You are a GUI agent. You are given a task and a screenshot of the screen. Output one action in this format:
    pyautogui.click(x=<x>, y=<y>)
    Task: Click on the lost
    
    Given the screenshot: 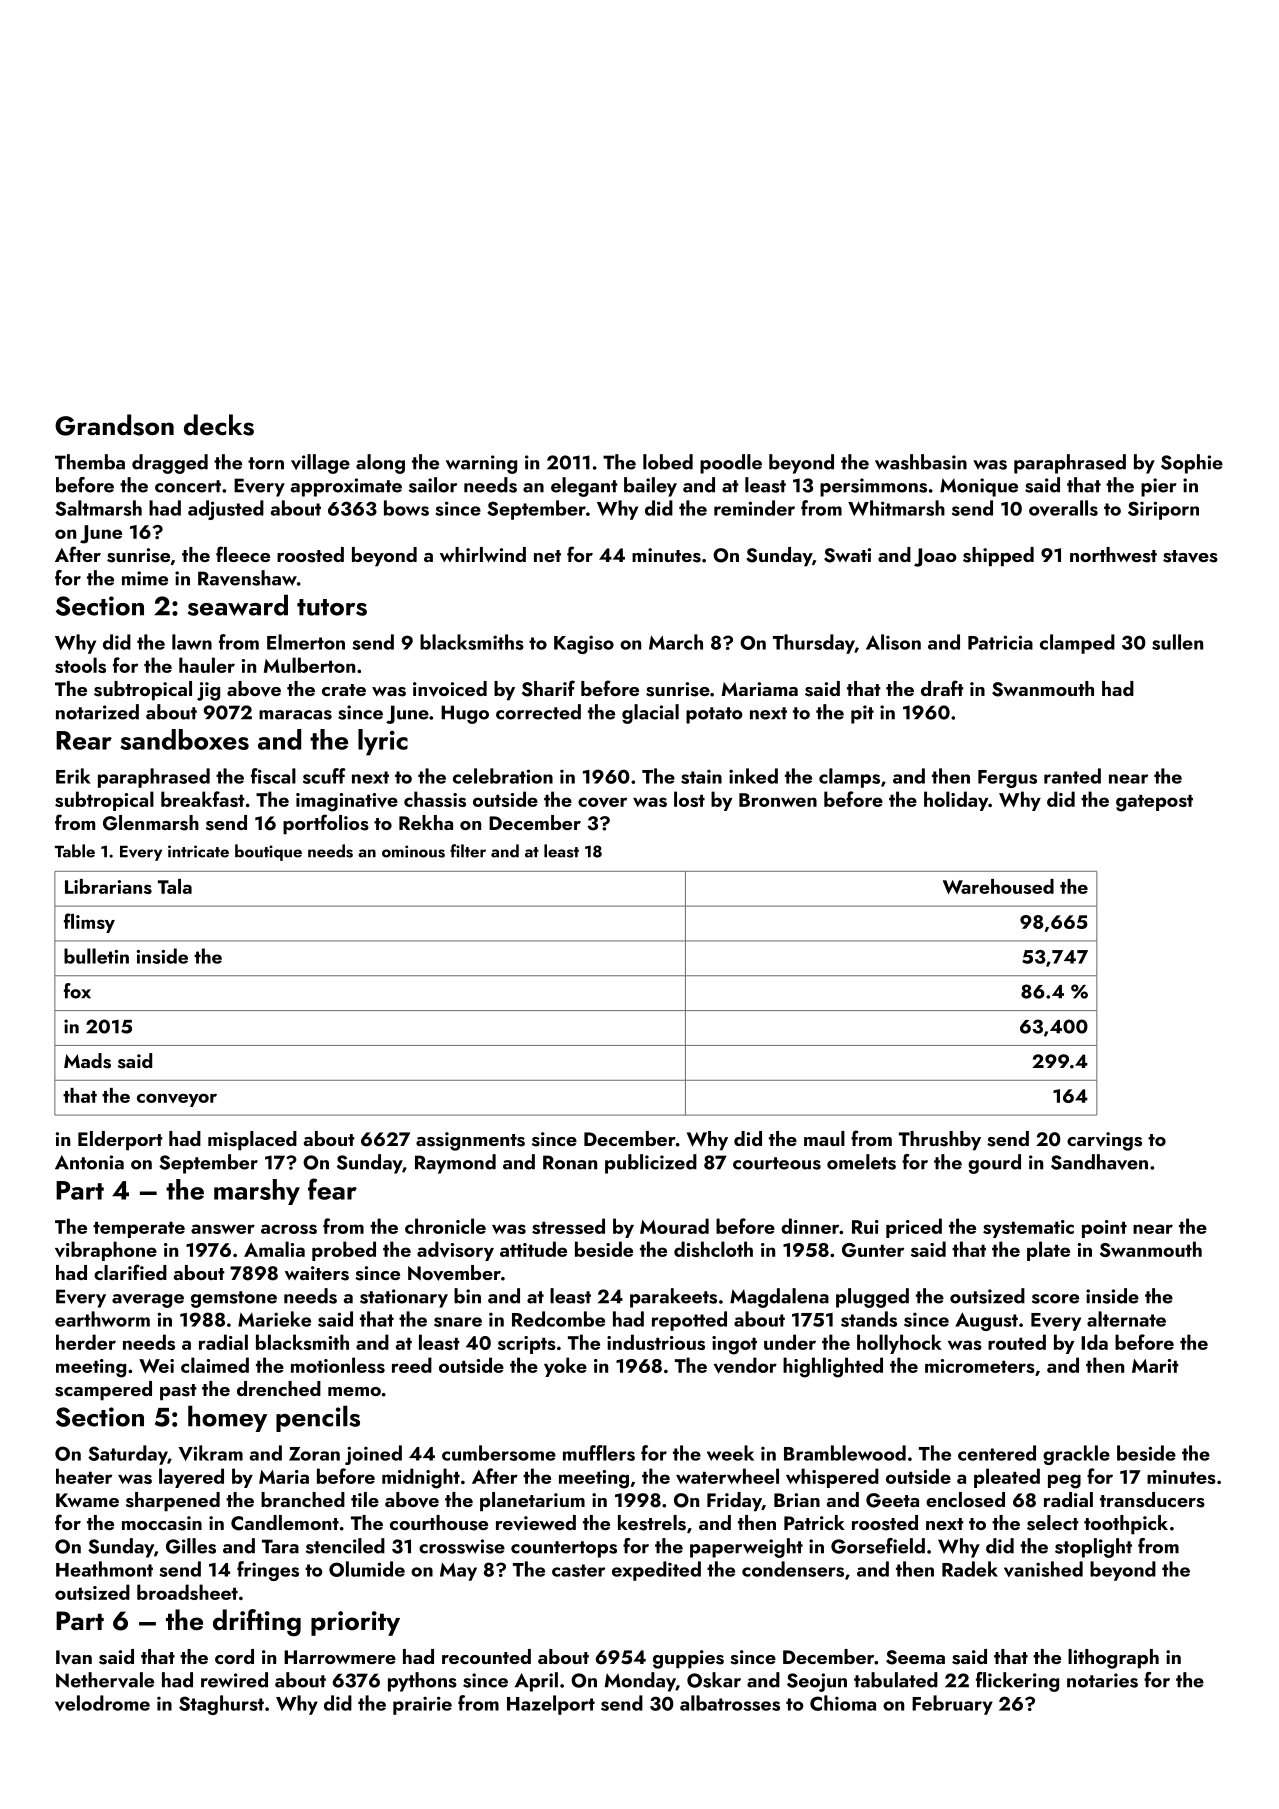 What is the action you would take?
    pyautogui.click(x=689, y=799)
